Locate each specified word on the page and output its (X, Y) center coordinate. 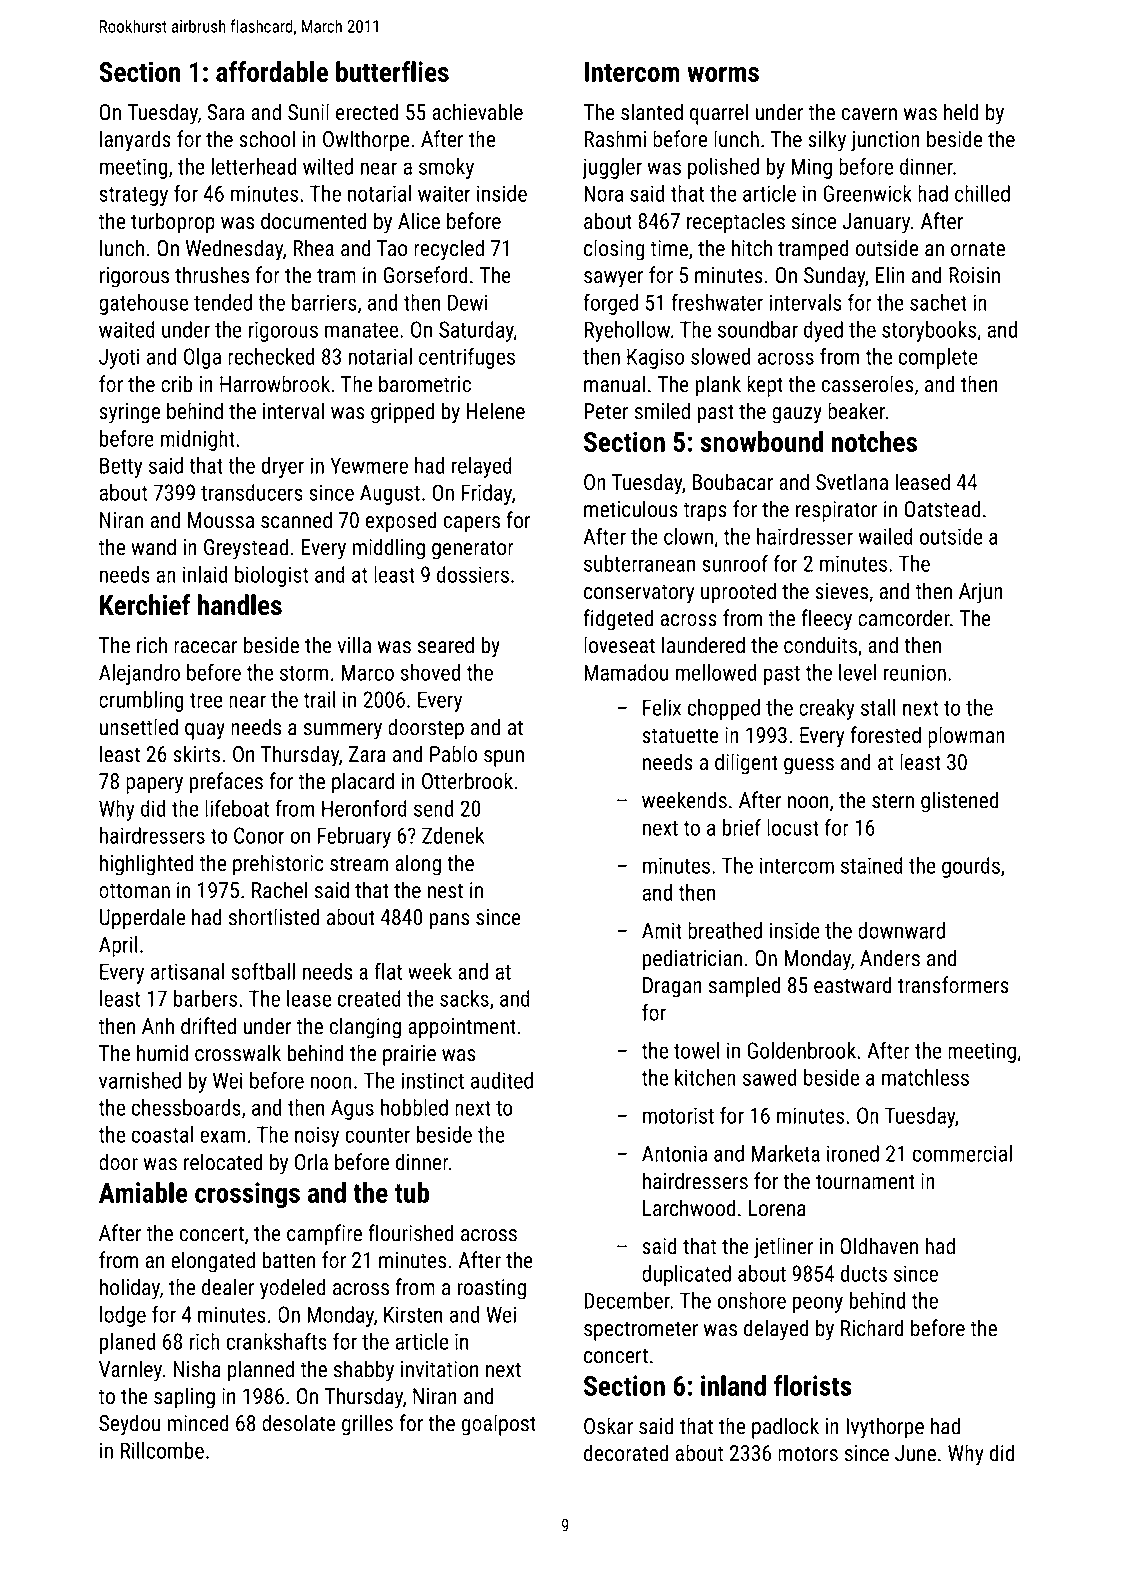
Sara (225, 112)
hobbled (414, 1107)
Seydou (129, 1425)
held (961, 112)
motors (808, 1454)
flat (388, 971)
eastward (853, 985)
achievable (477, 112)
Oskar (608, 1426)
